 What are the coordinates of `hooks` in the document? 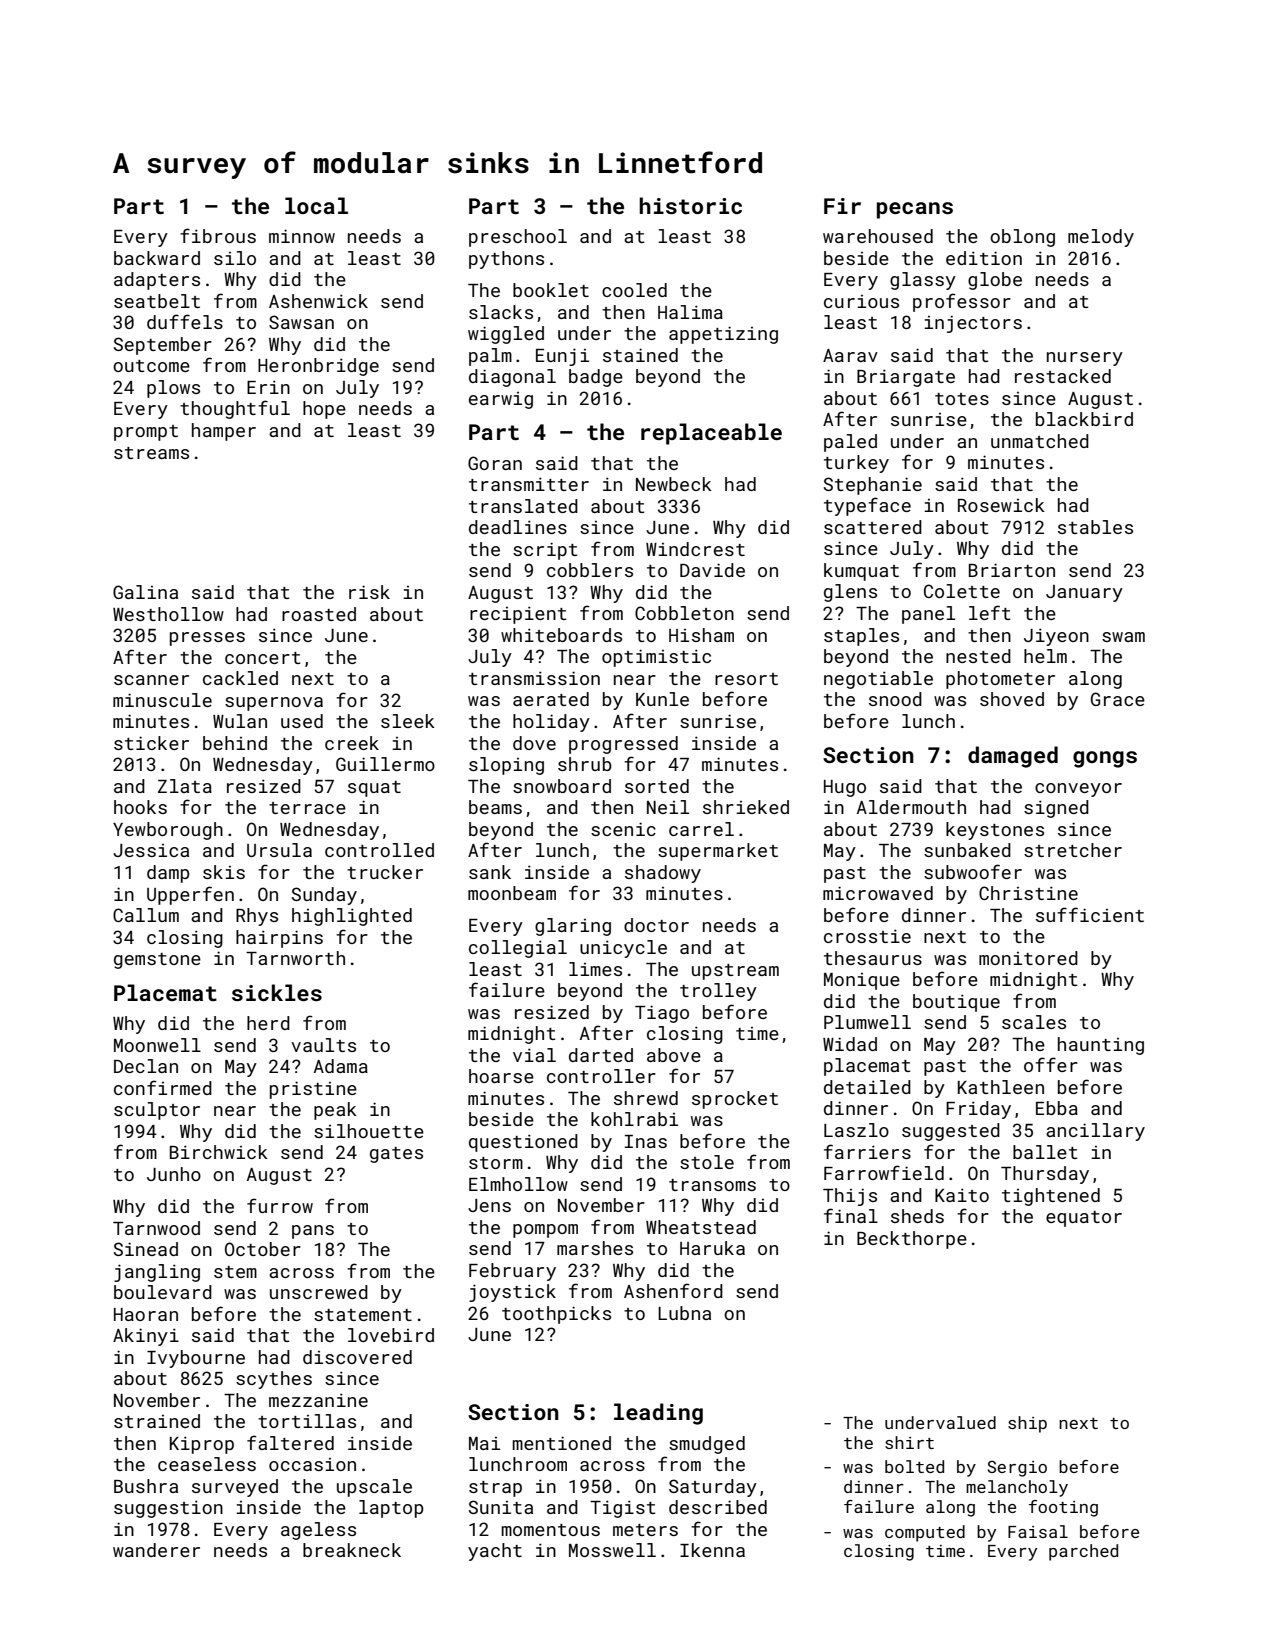 It's located at (140, 807).
